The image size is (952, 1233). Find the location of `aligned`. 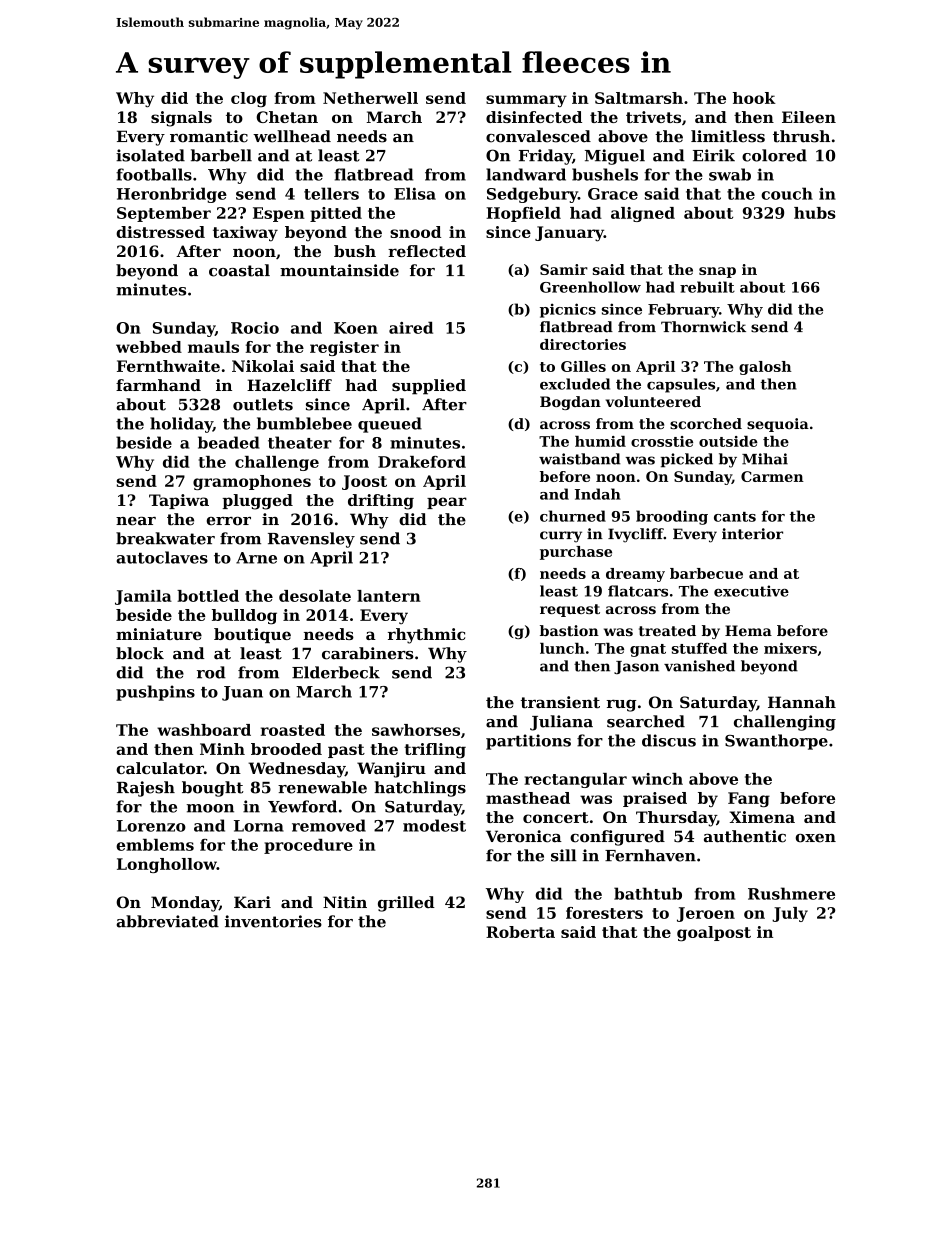

aligned is located at coordinates (643, 214).
